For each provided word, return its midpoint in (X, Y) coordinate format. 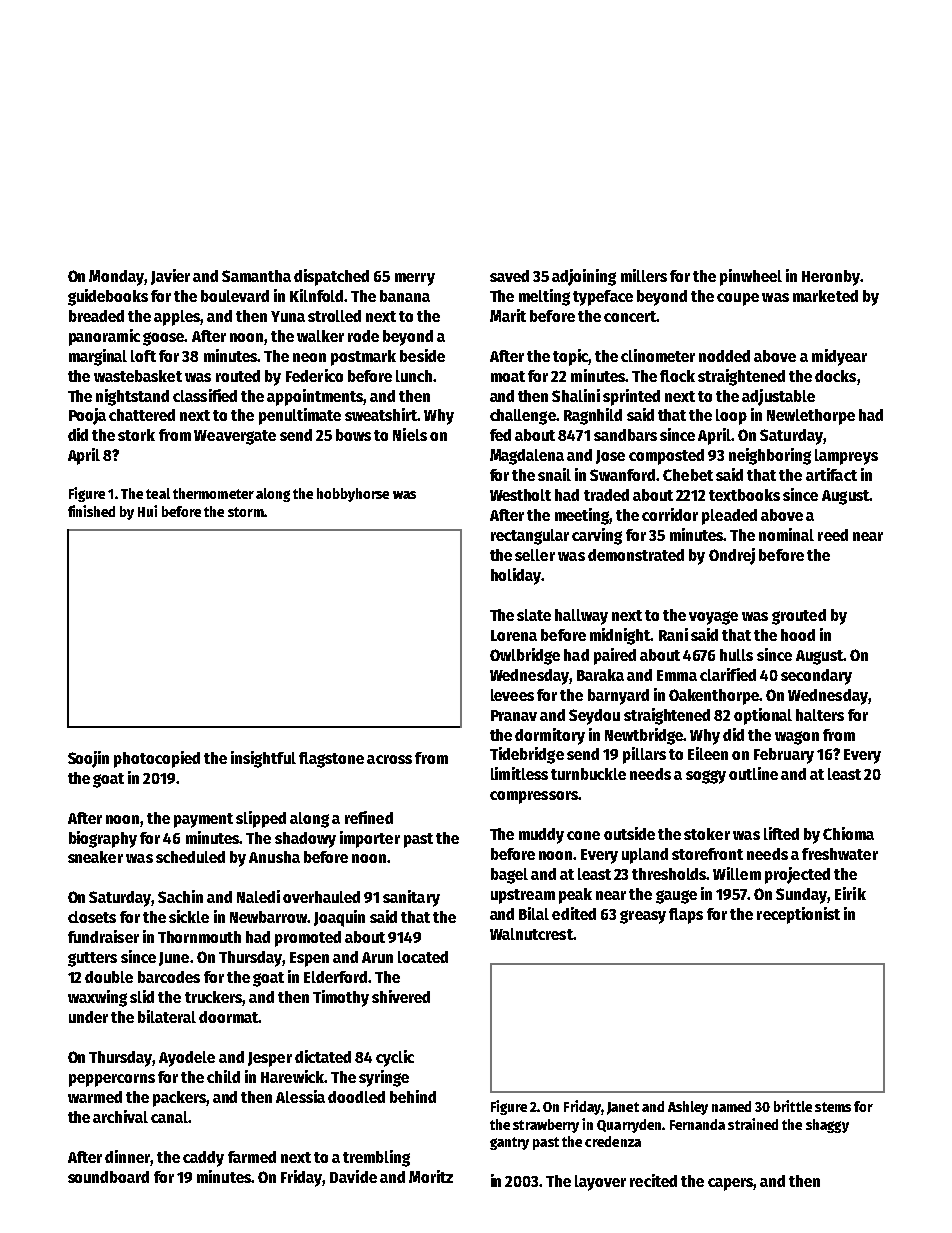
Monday (116, 278)
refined (369, 817)
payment (203, 820)
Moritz (431, 1176)
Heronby (831, 278)
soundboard (108, 1177)
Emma (677, 675)
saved (509, 276)
